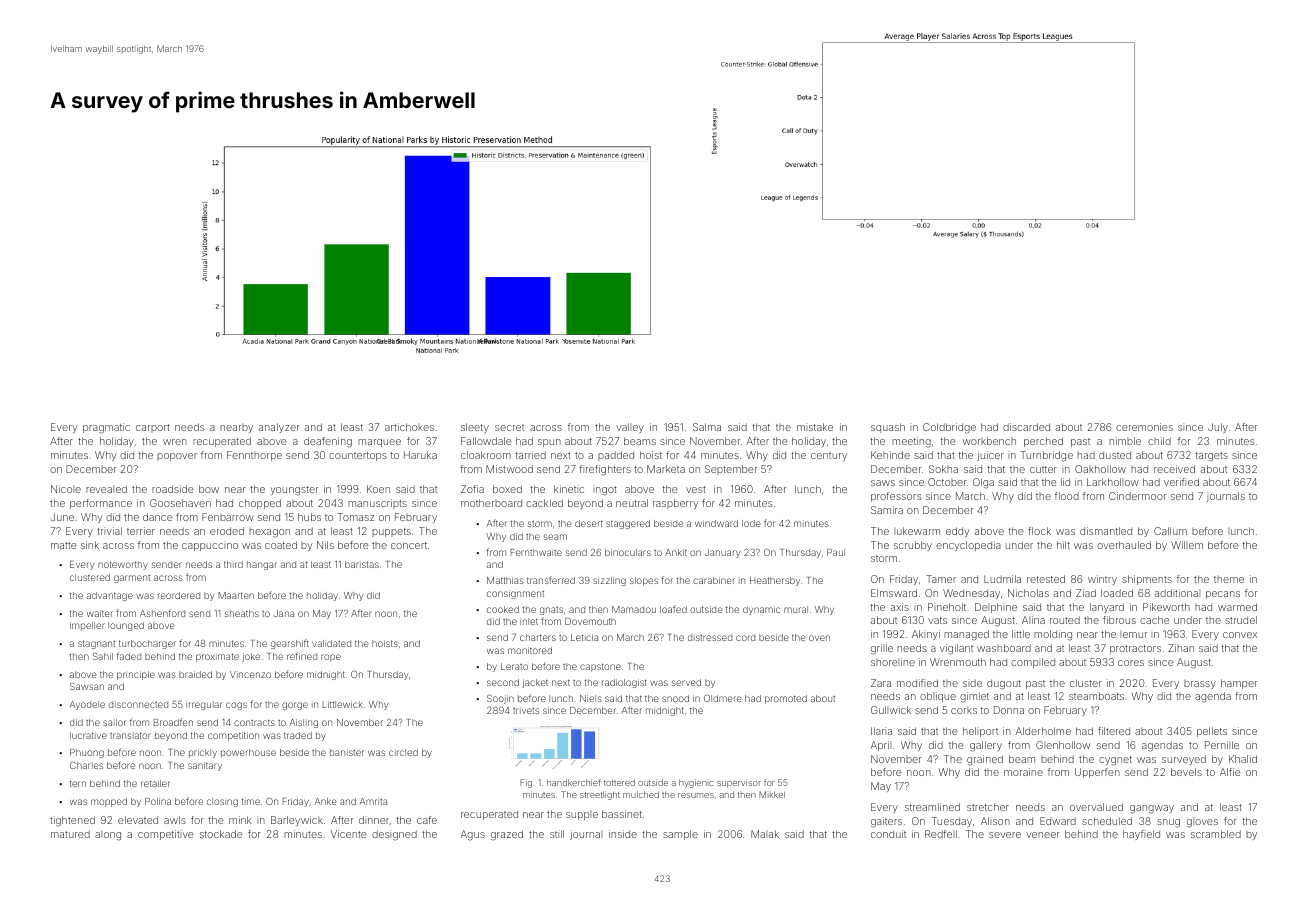 This screenshot has height=924, width=1308. Describe the element at coordinates (1144, 427) in the screenshot. I see `ceremonies` at that location.
